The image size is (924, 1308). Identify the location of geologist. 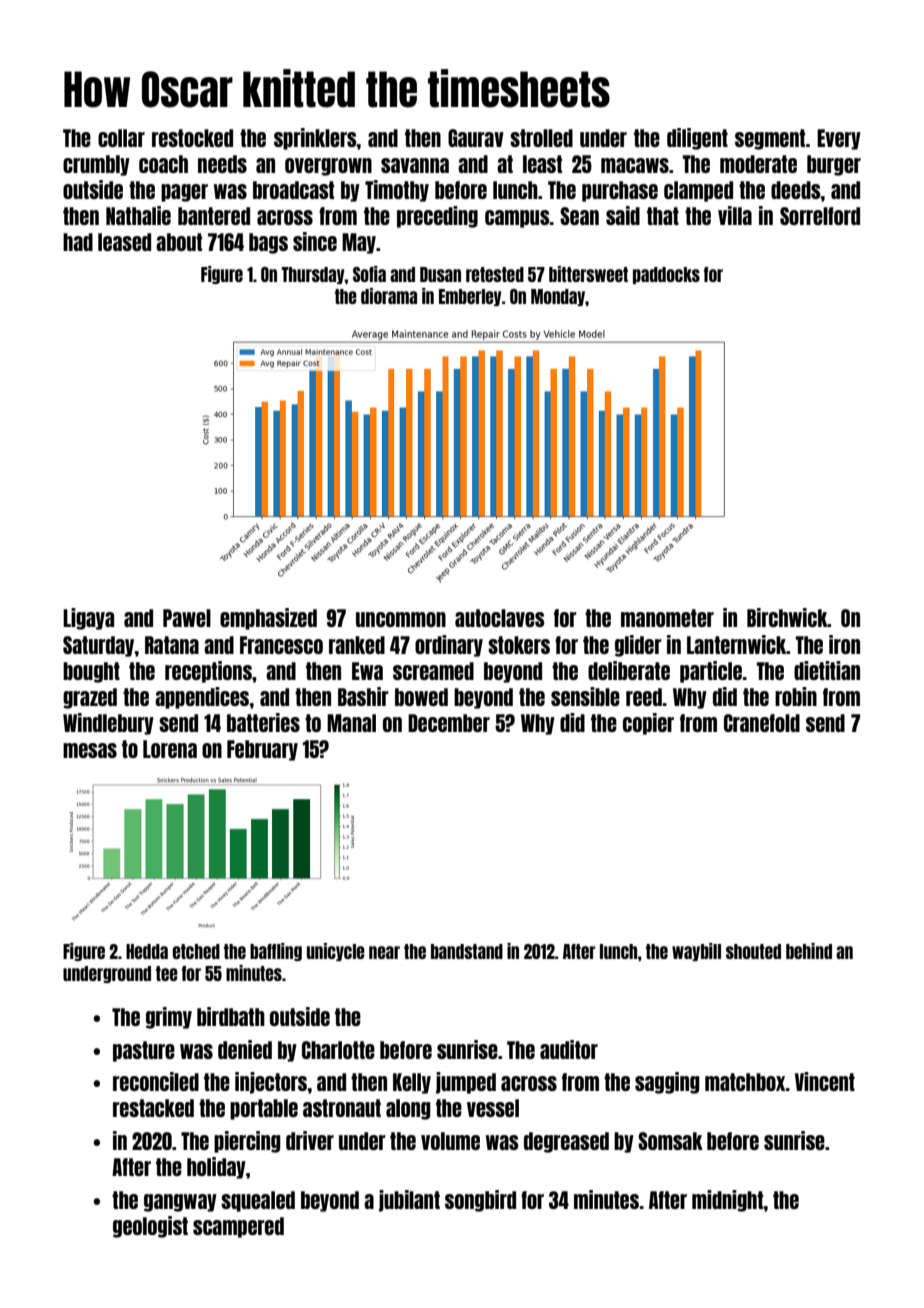
(150, 1227).
